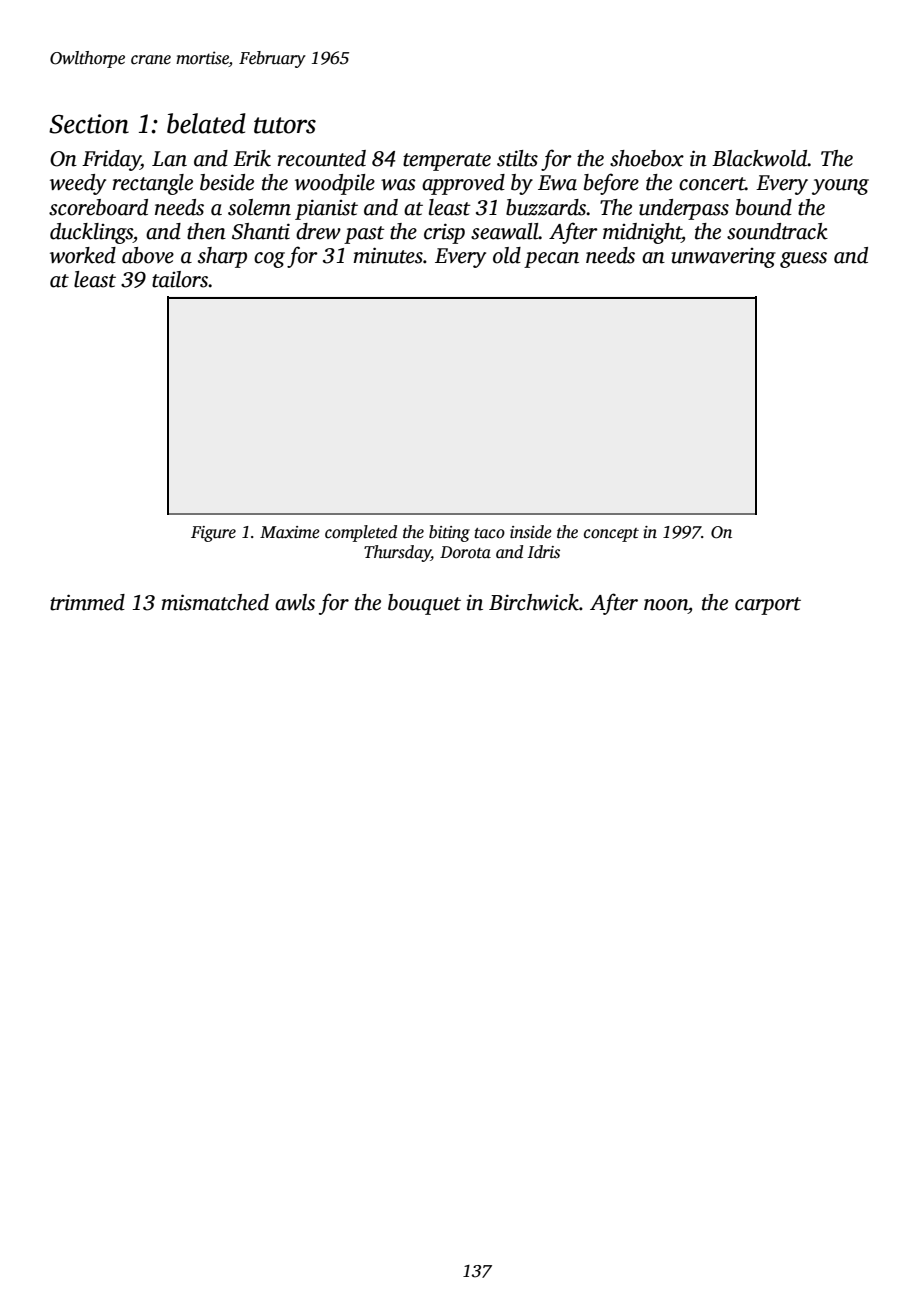 Image resolution: width=924 pixels, height=1314 pixels. Describe the element at coordinates (760, 158) in the screenshot. I see `Blackwold` at that location.
